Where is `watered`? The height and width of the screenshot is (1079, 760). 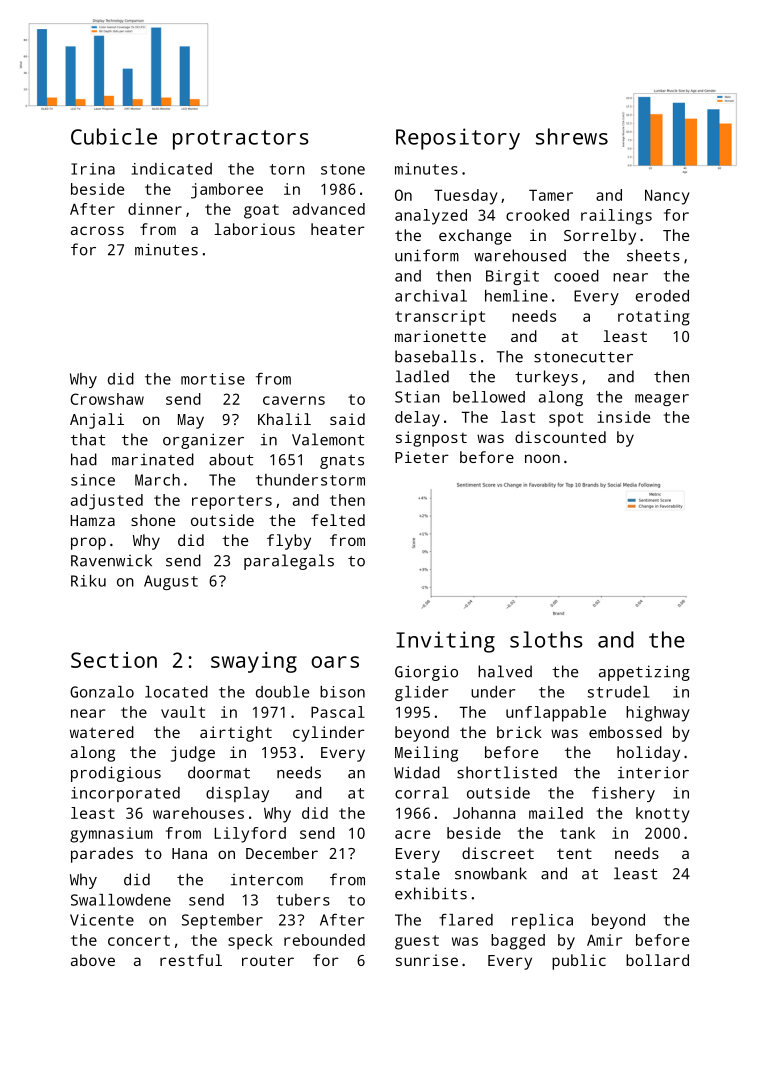 watered is located at coordinates (102, 732).
